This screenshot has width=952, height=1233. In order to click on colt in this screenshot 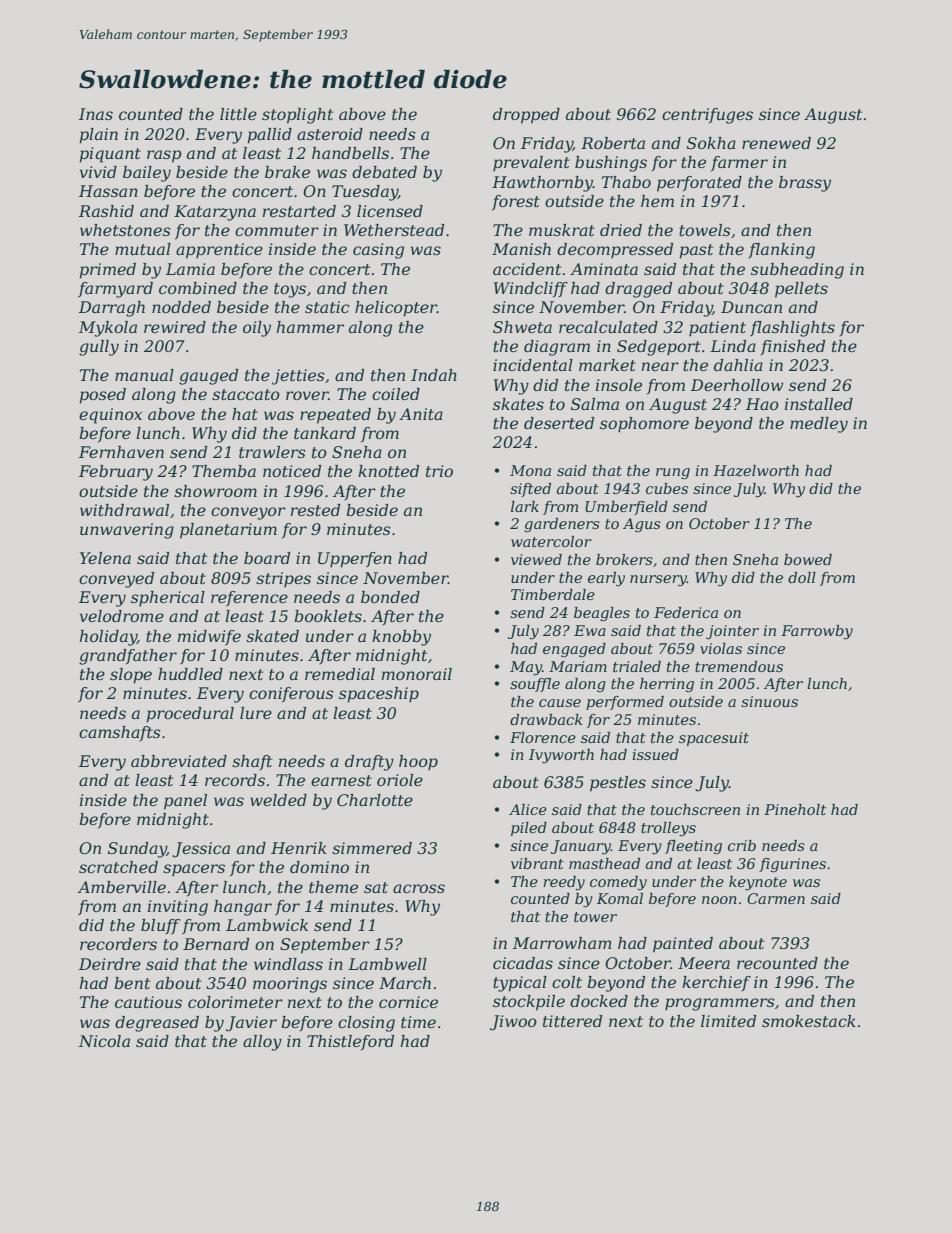, I will do `click(567, 982)`.
